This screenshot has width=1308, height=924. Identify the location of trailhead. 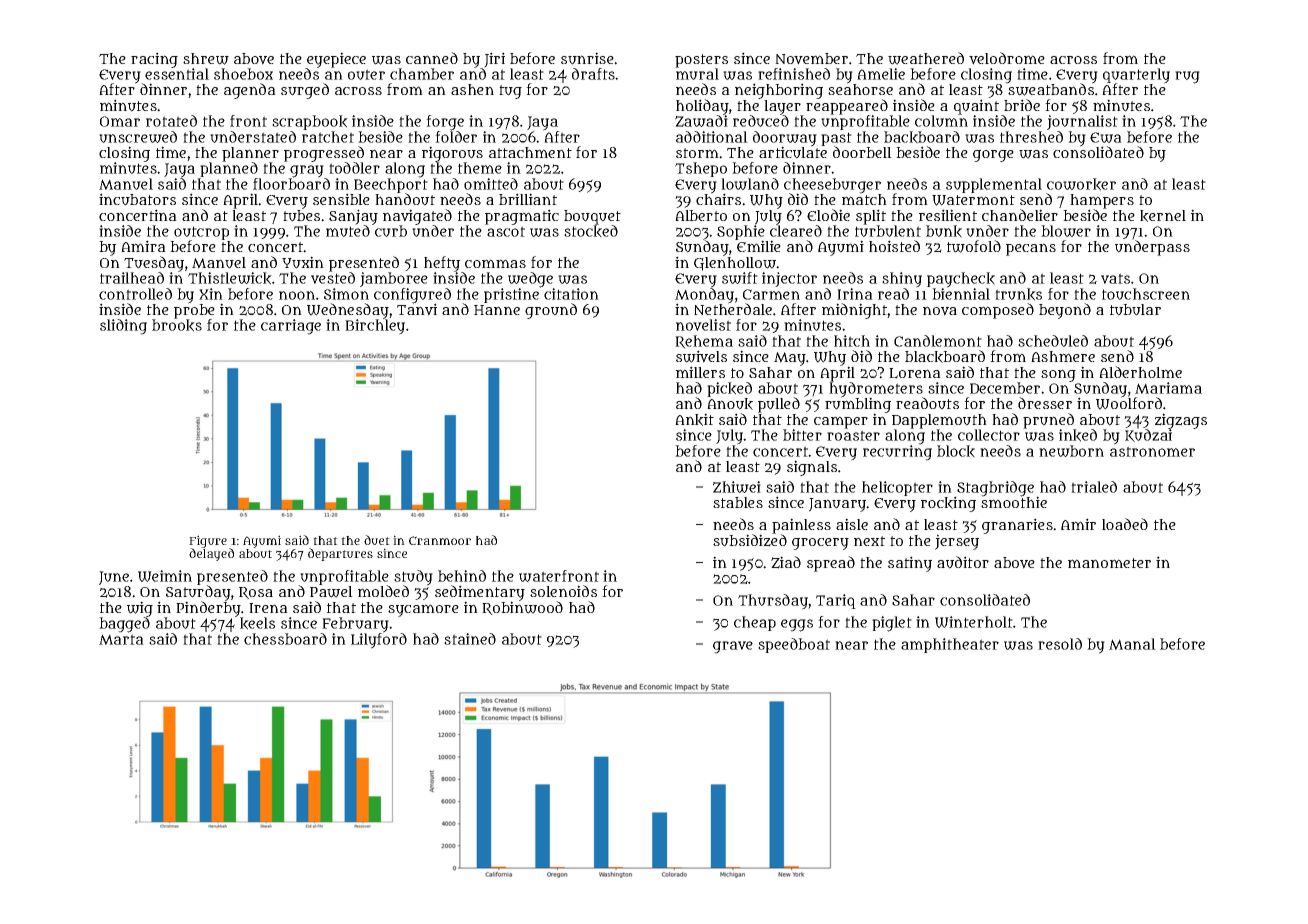
(132, 278).
